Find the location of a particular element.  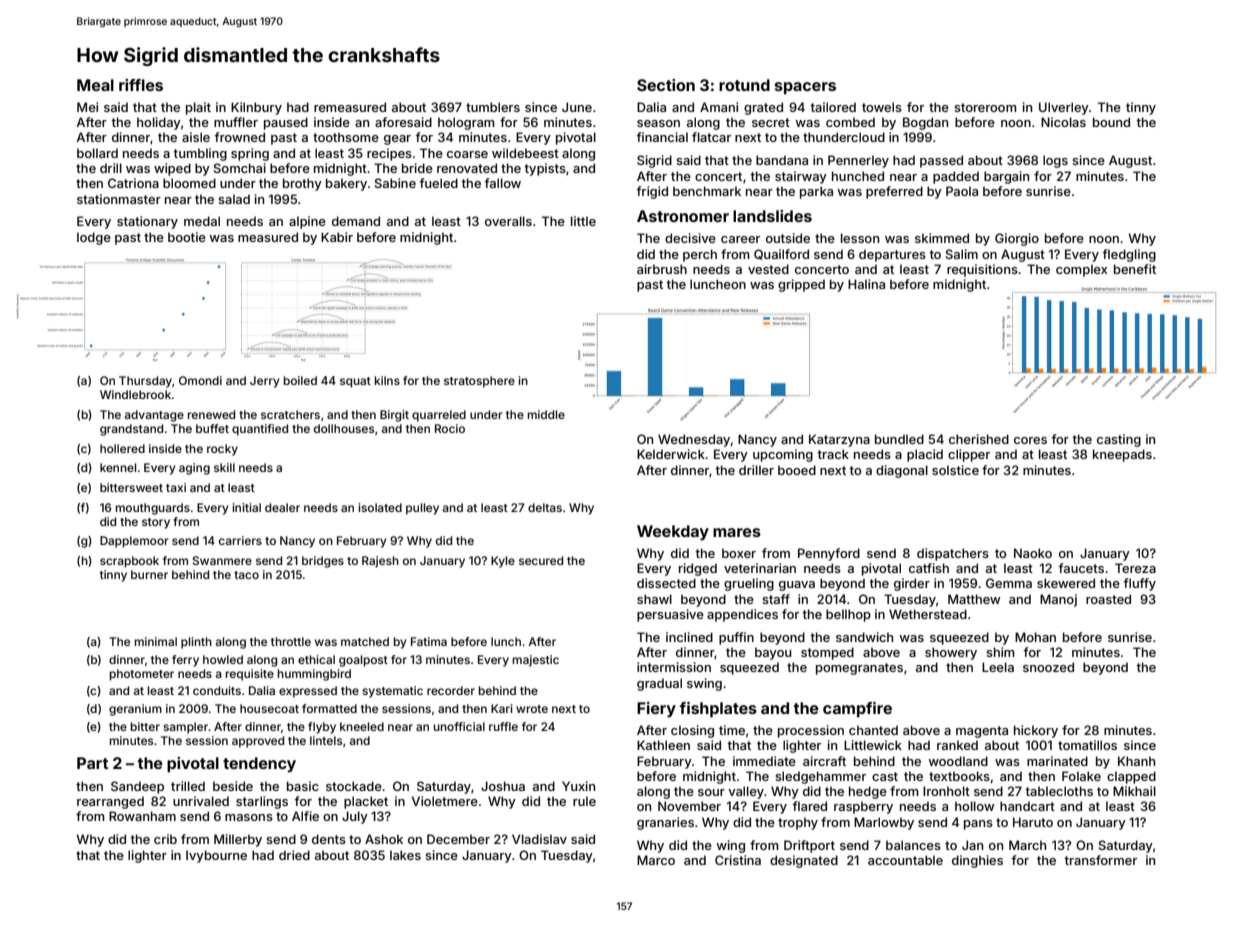

Alfie is located at coordinates (305, 816).
